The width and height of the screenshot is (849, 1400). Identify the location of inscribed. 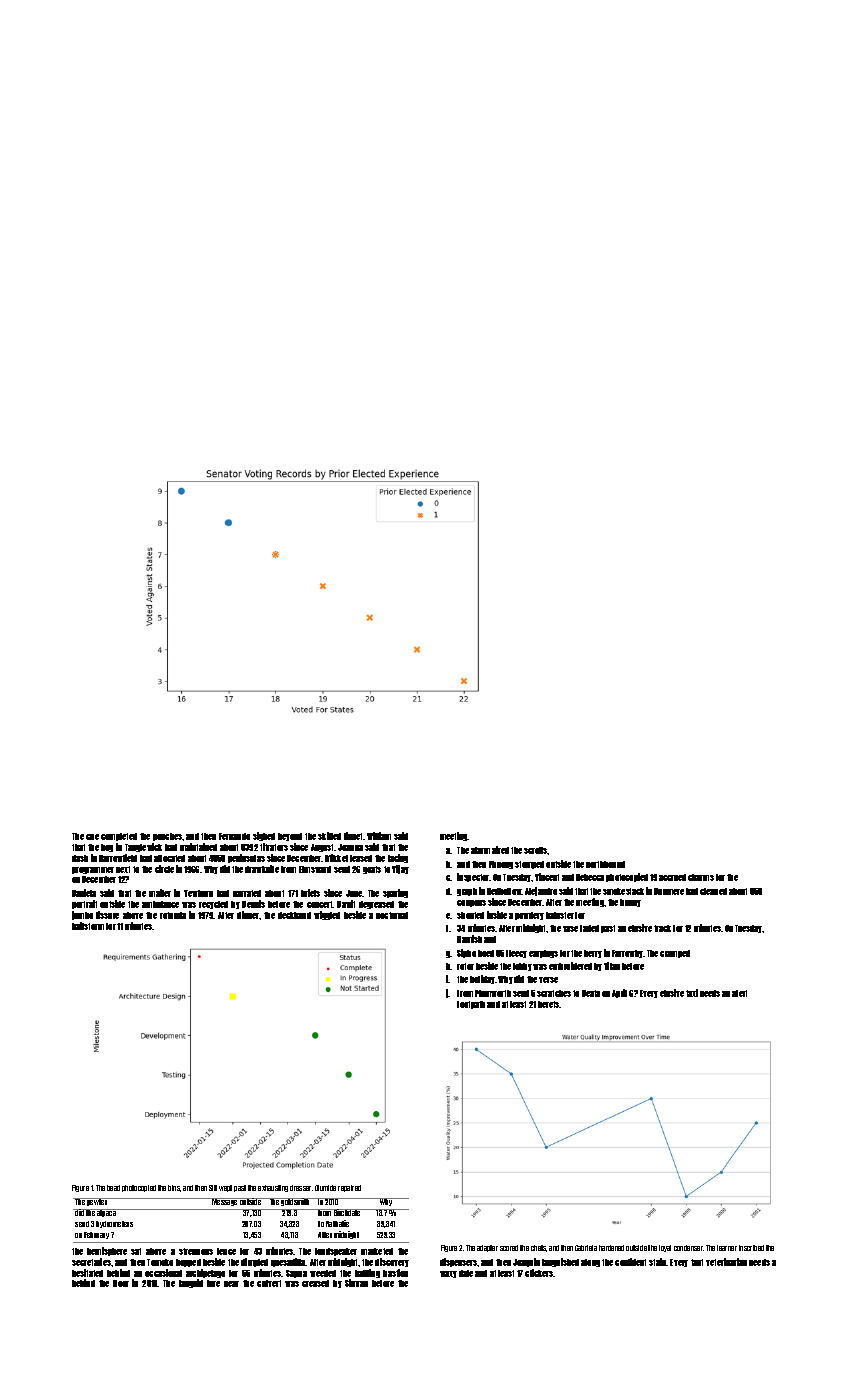
(751, 1248).
